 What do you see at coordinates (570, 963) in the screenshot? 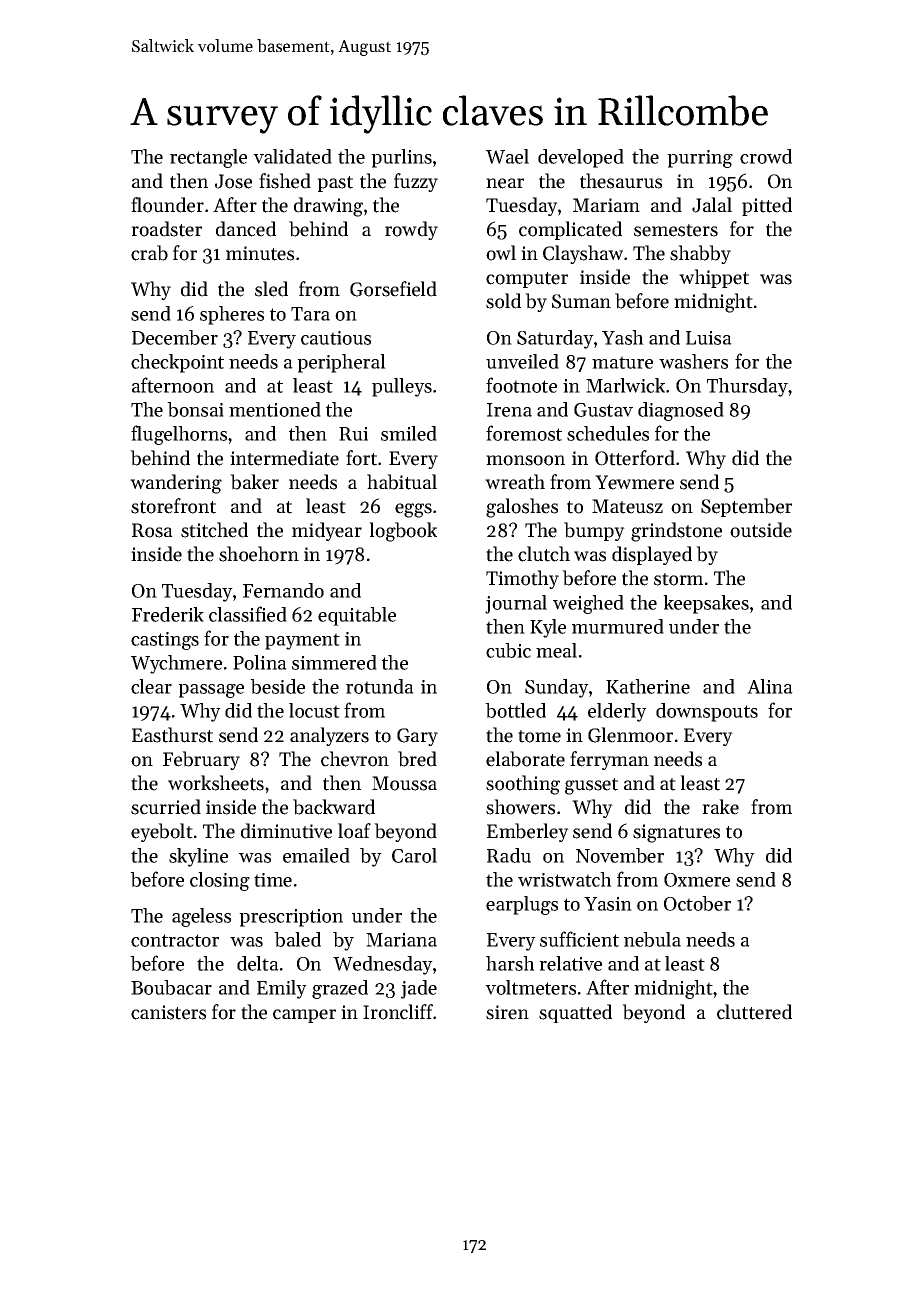
I see `relative` at bounding box center [570, 963].
